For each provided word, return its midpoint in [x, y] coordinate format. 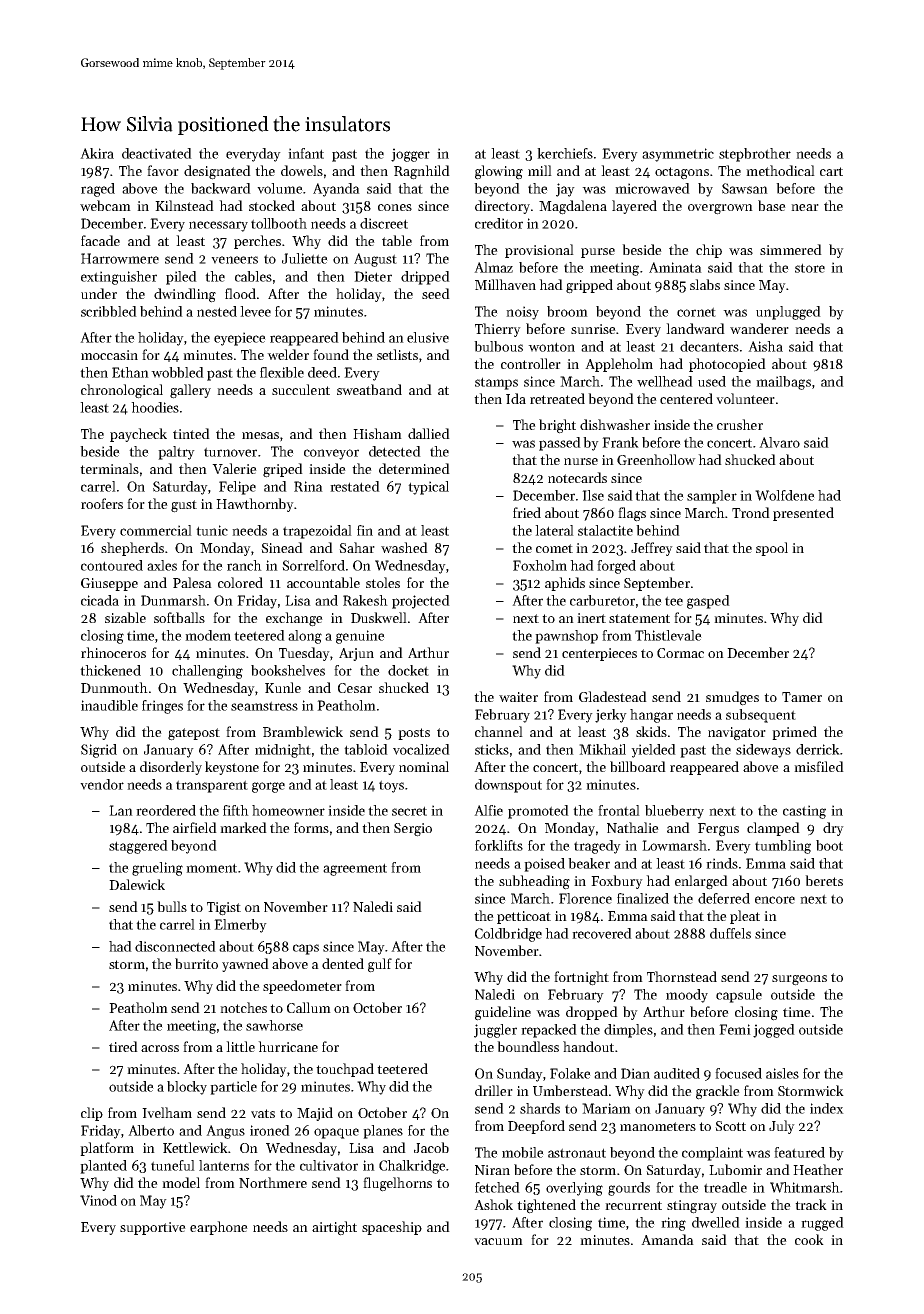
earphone [219, 1228]
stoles [383, 582]
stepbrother [755, 155]
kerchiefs [565, 153]
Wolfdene [785, 495]
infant [306, 153]
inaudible [109, 705]
